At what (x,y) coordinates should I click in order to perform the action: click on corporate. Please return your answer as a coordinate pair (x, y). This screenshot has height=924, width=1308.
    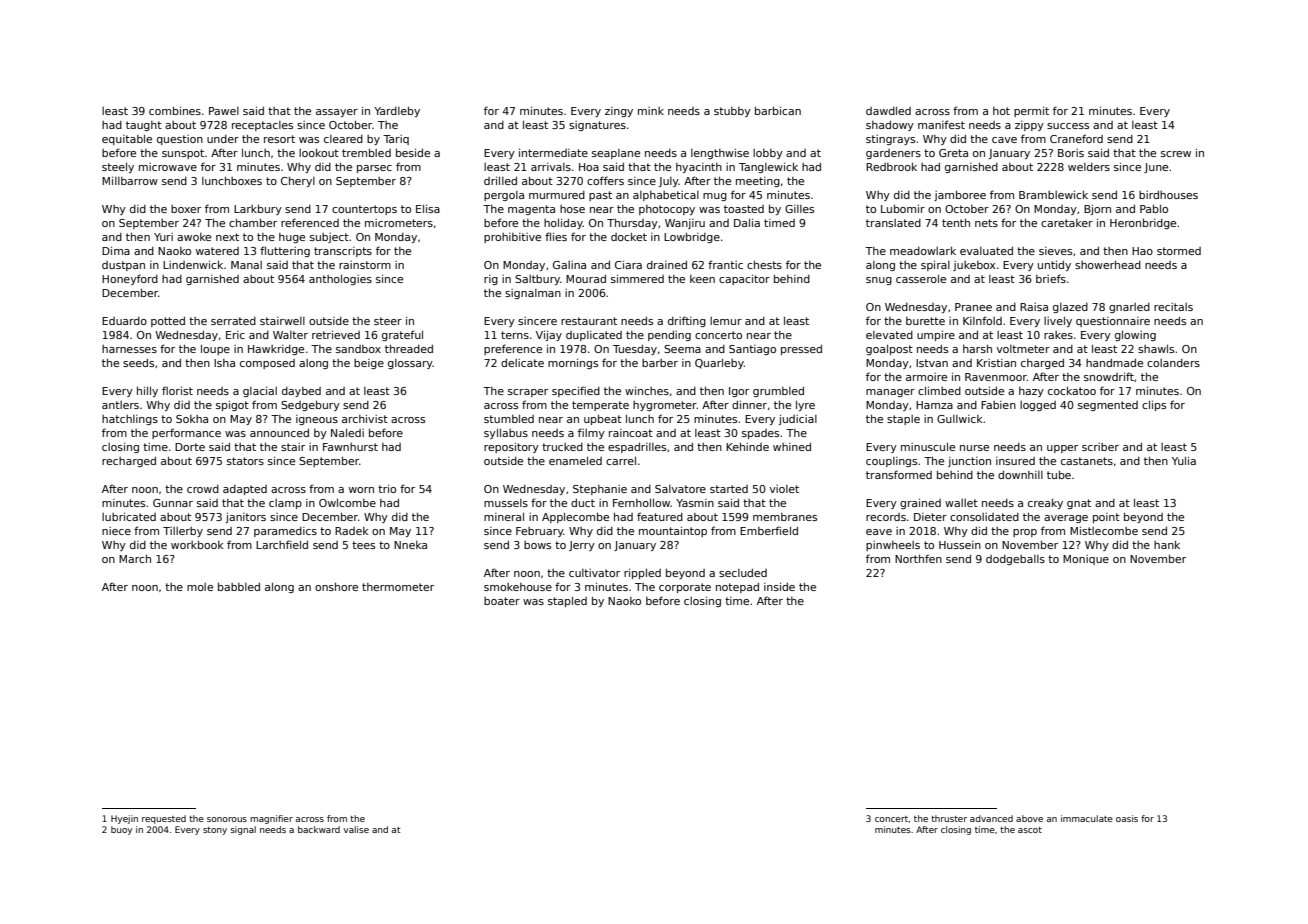
    Looking at the image, I should click on (685, 588).
